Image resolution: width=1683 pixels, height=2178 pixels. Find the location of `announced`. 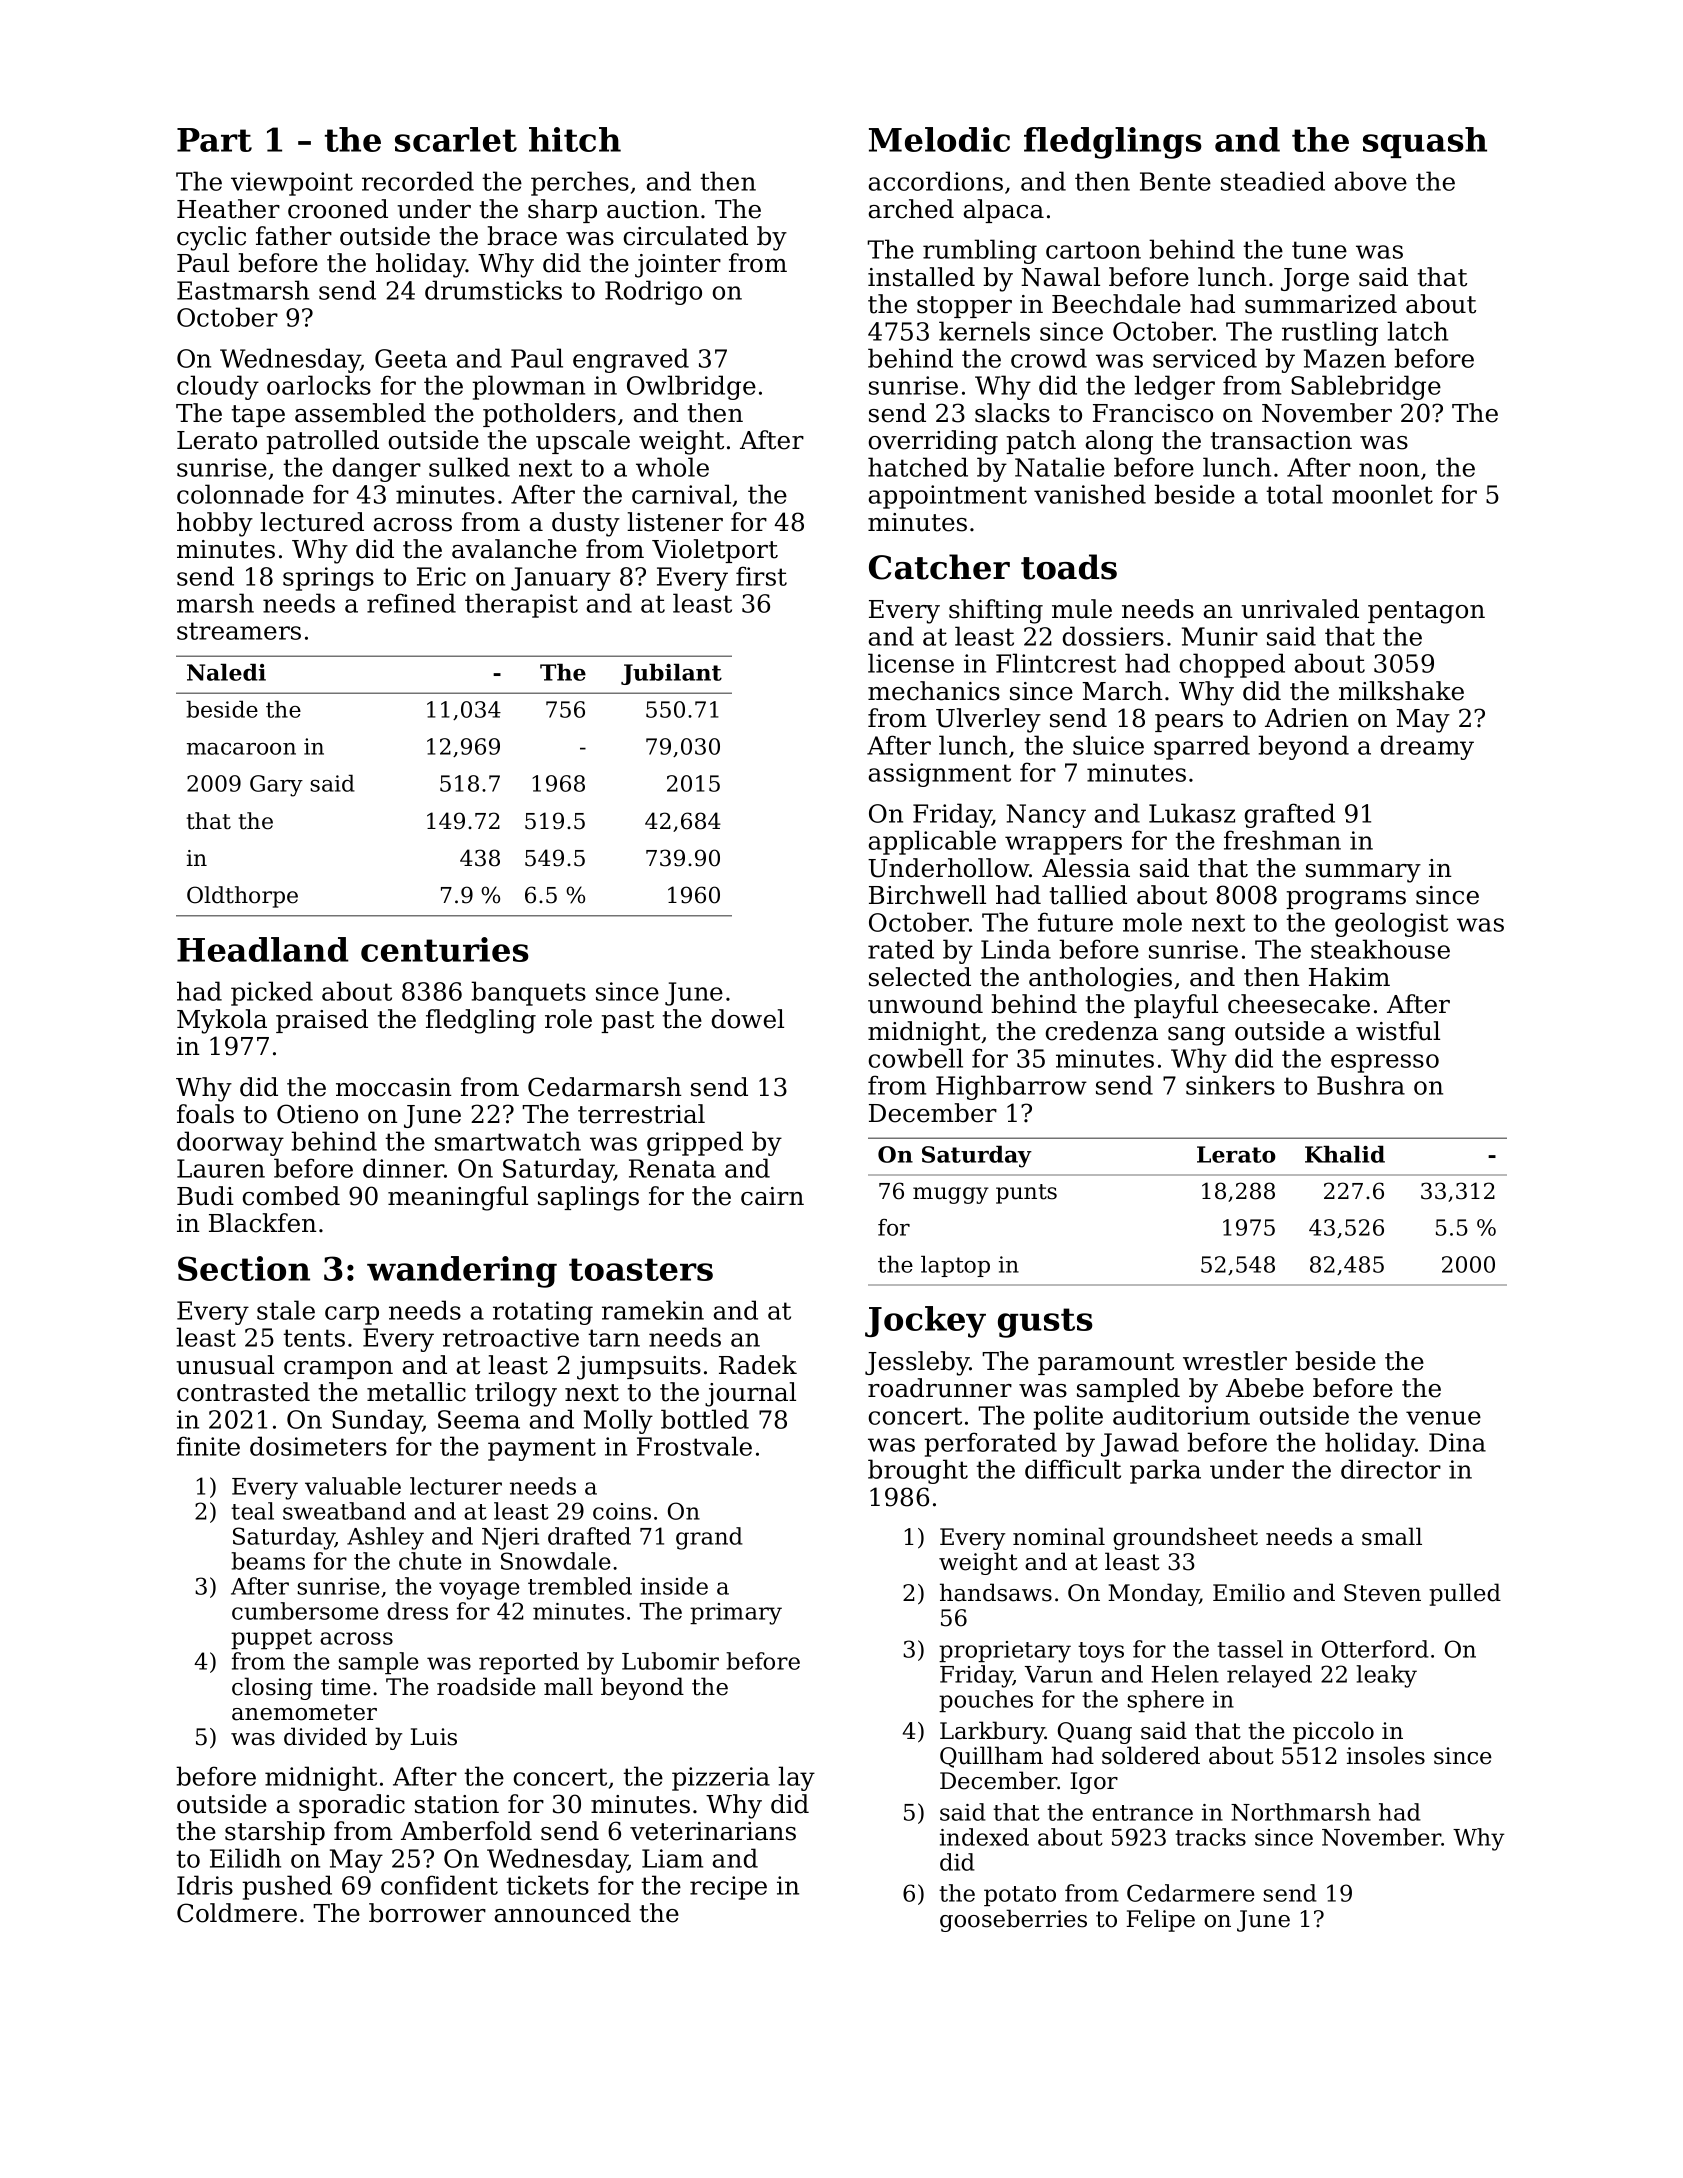

announced is located at coordinates (563, 1913).
